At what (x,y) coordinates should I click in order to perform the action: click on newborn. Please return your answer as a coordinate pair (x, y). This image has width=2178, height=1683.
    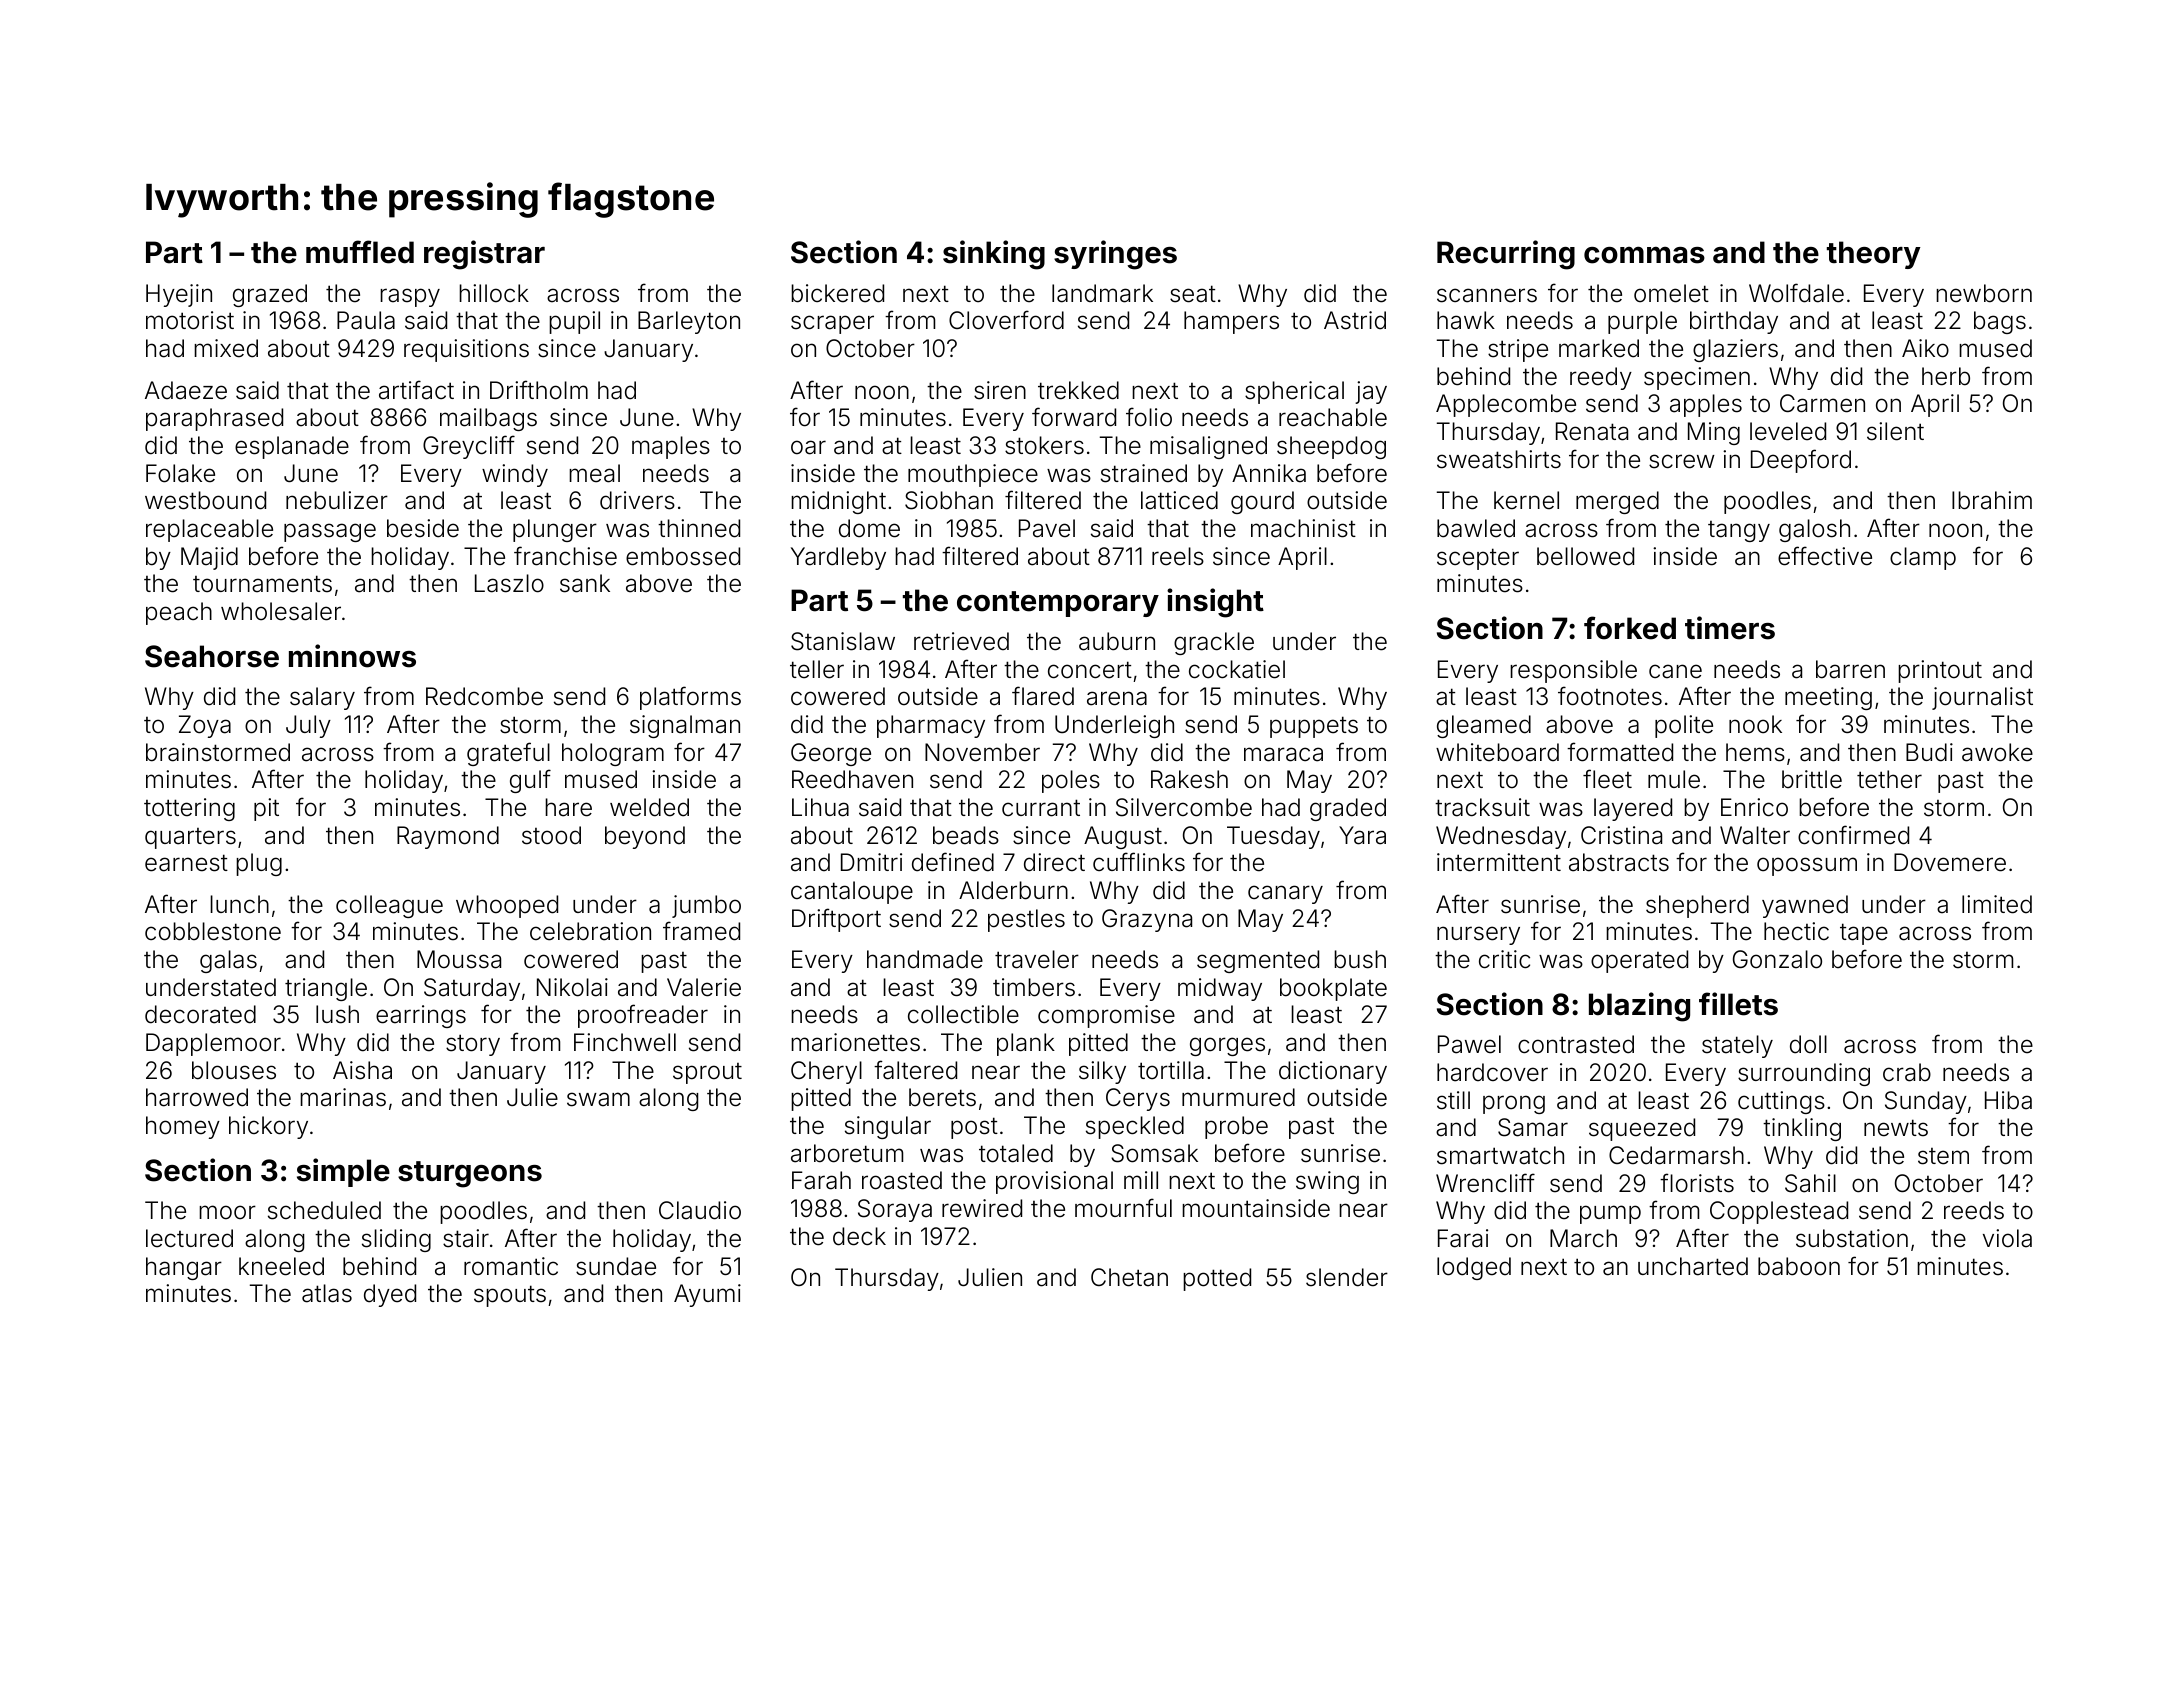
    Looking at the image, I should click on (1984, 293).
